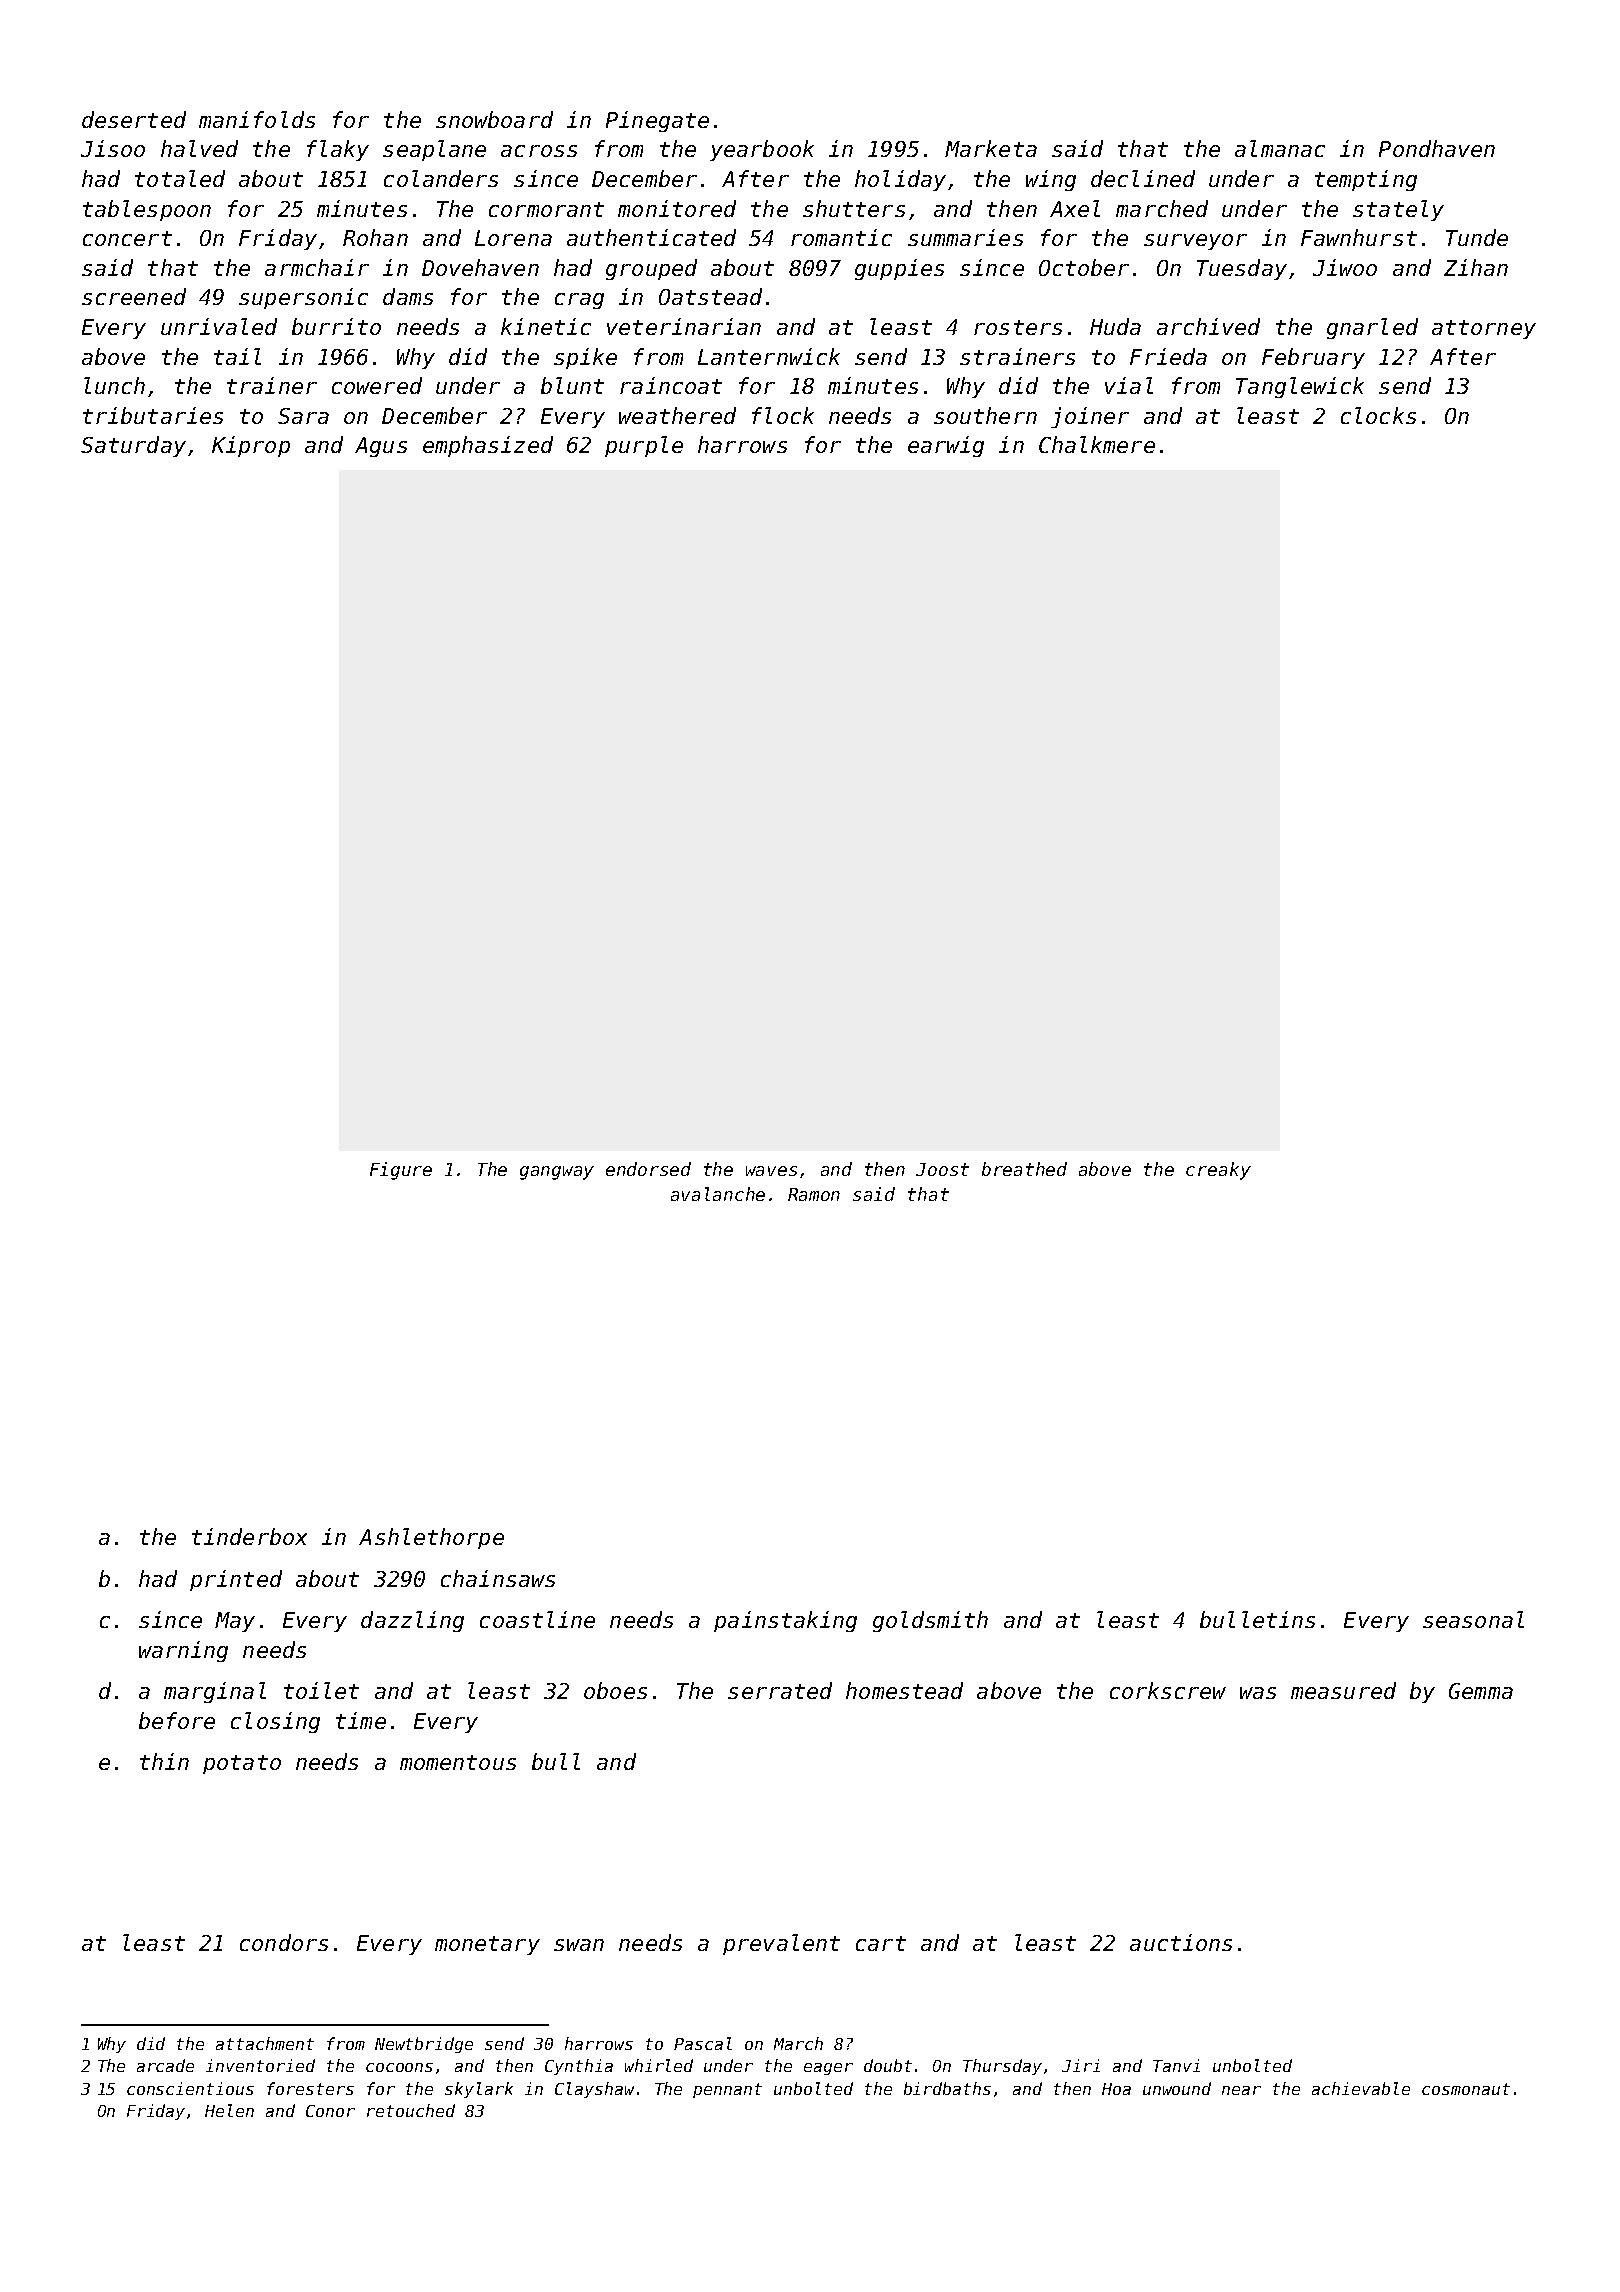  What do you see at coordinates (648, 1169) in the image?
I see `endorsed` at bounding box center [648, 1169].
